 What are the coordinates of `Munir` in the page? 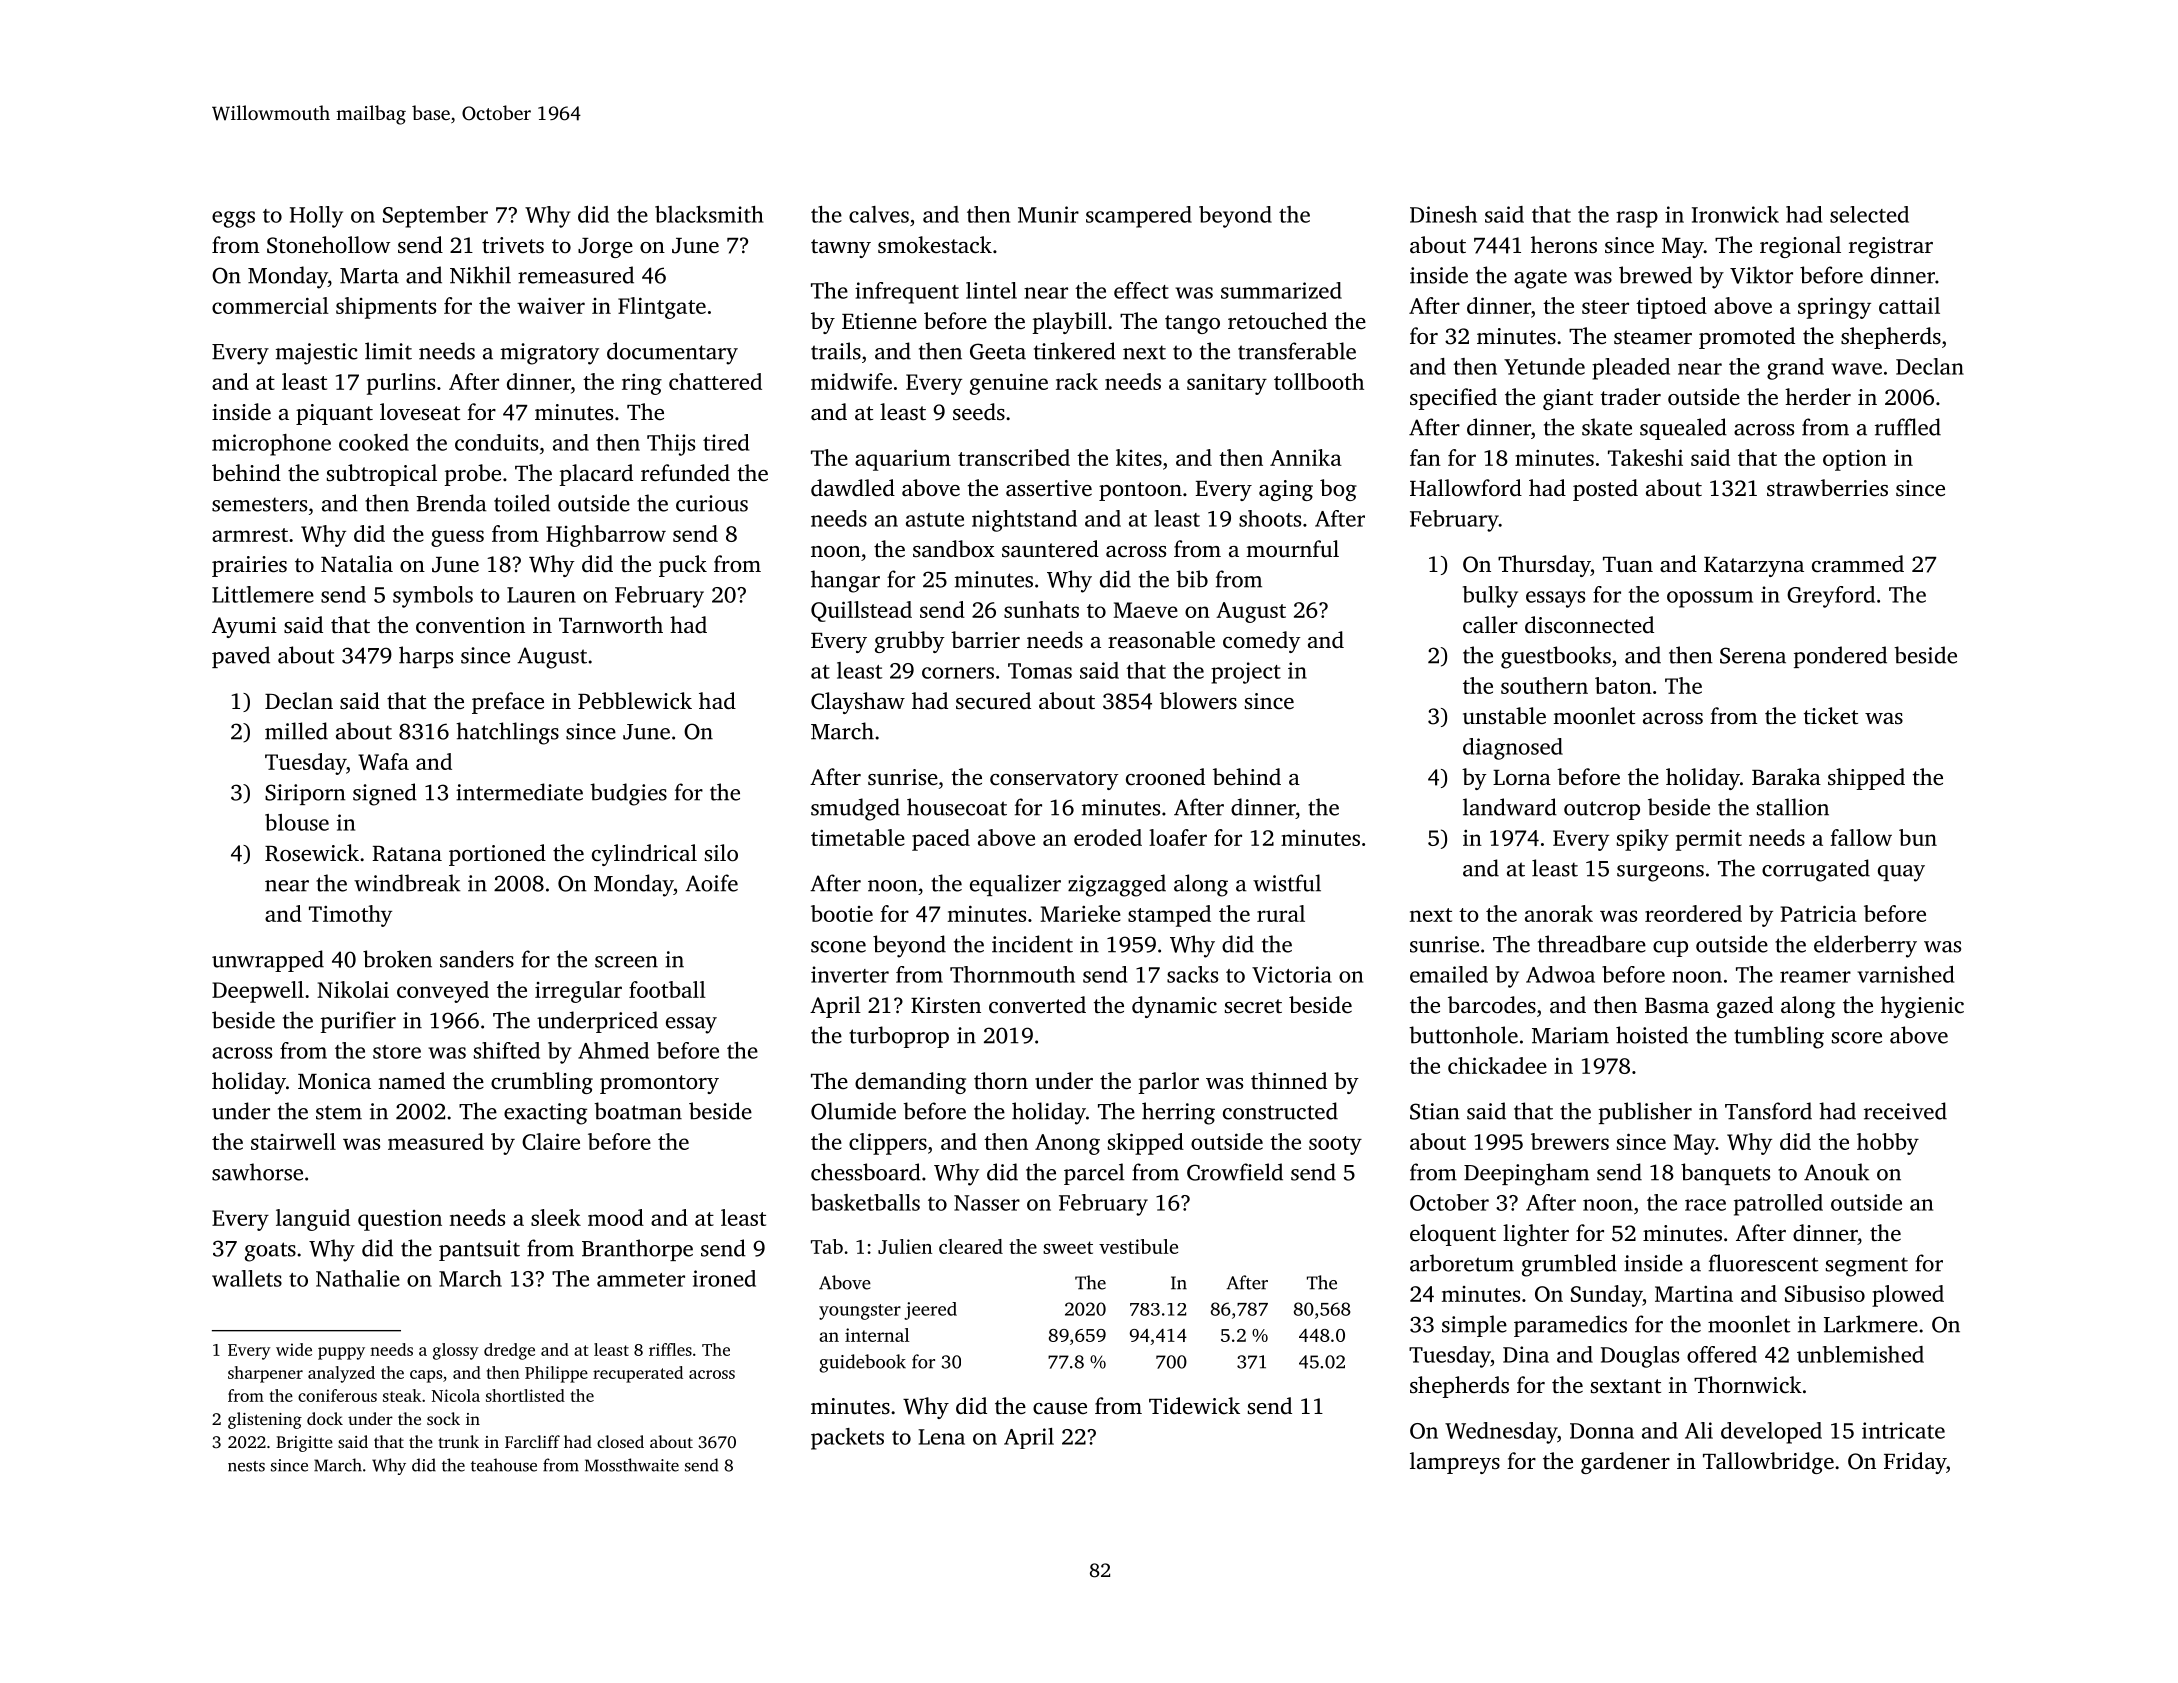 It's located at (1048, 214).
